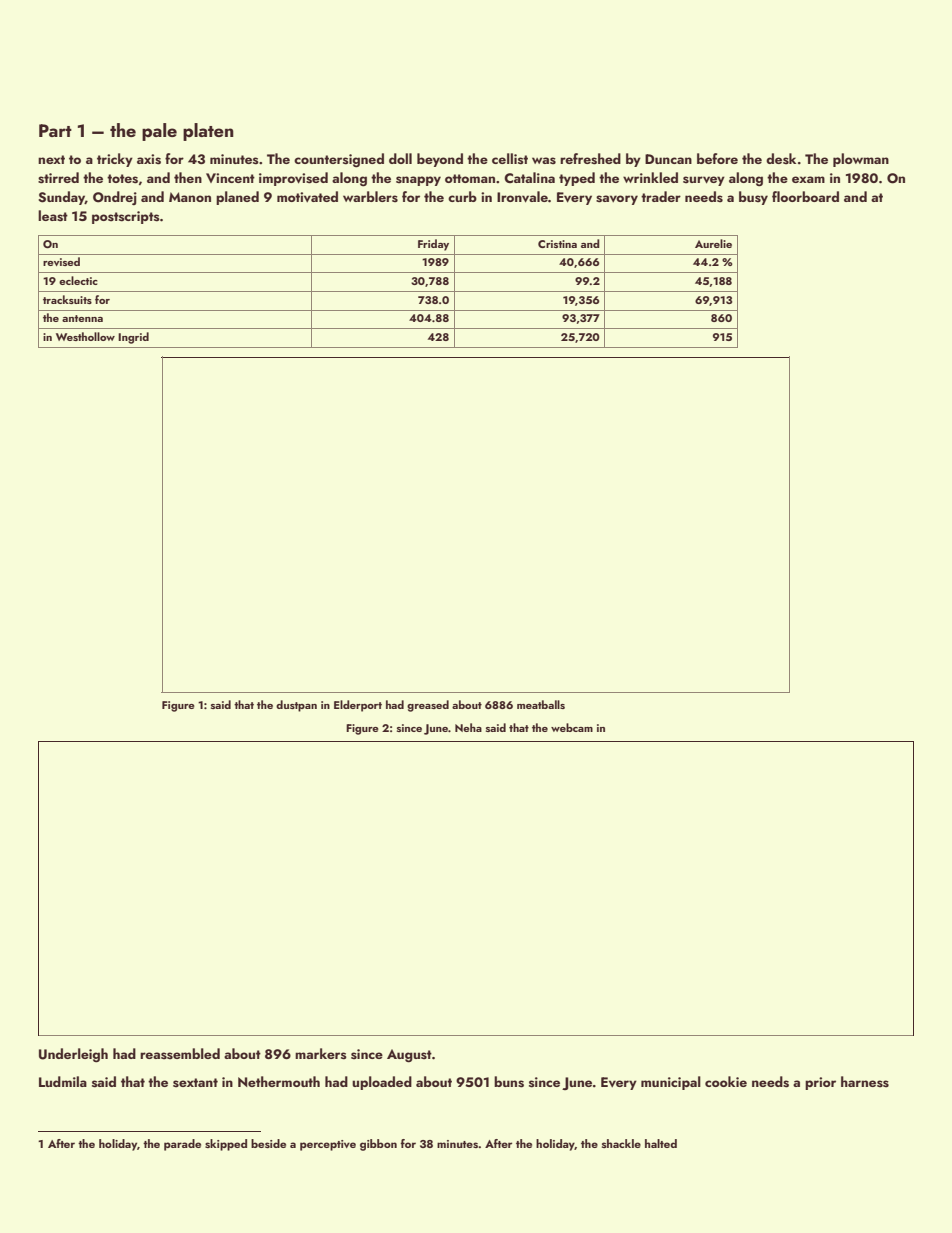 Image resolution: width=952 pixels, height=1233 pixels. I want to click on Ludmila, so click(63, 1081).
